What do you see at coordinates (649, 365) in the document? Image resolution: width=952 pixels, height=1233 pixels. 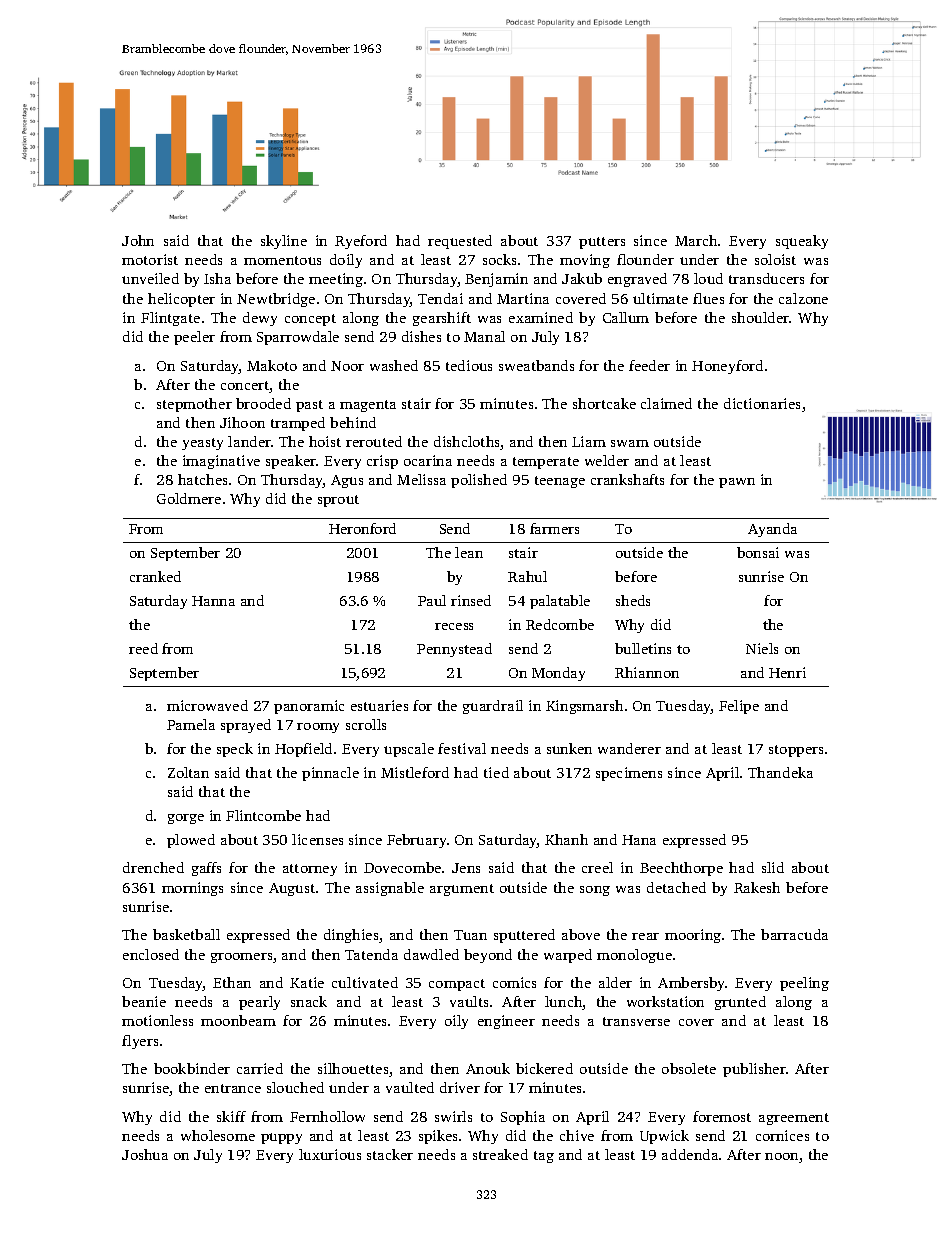 I see `feeder` at bounding box center [649, 365].
